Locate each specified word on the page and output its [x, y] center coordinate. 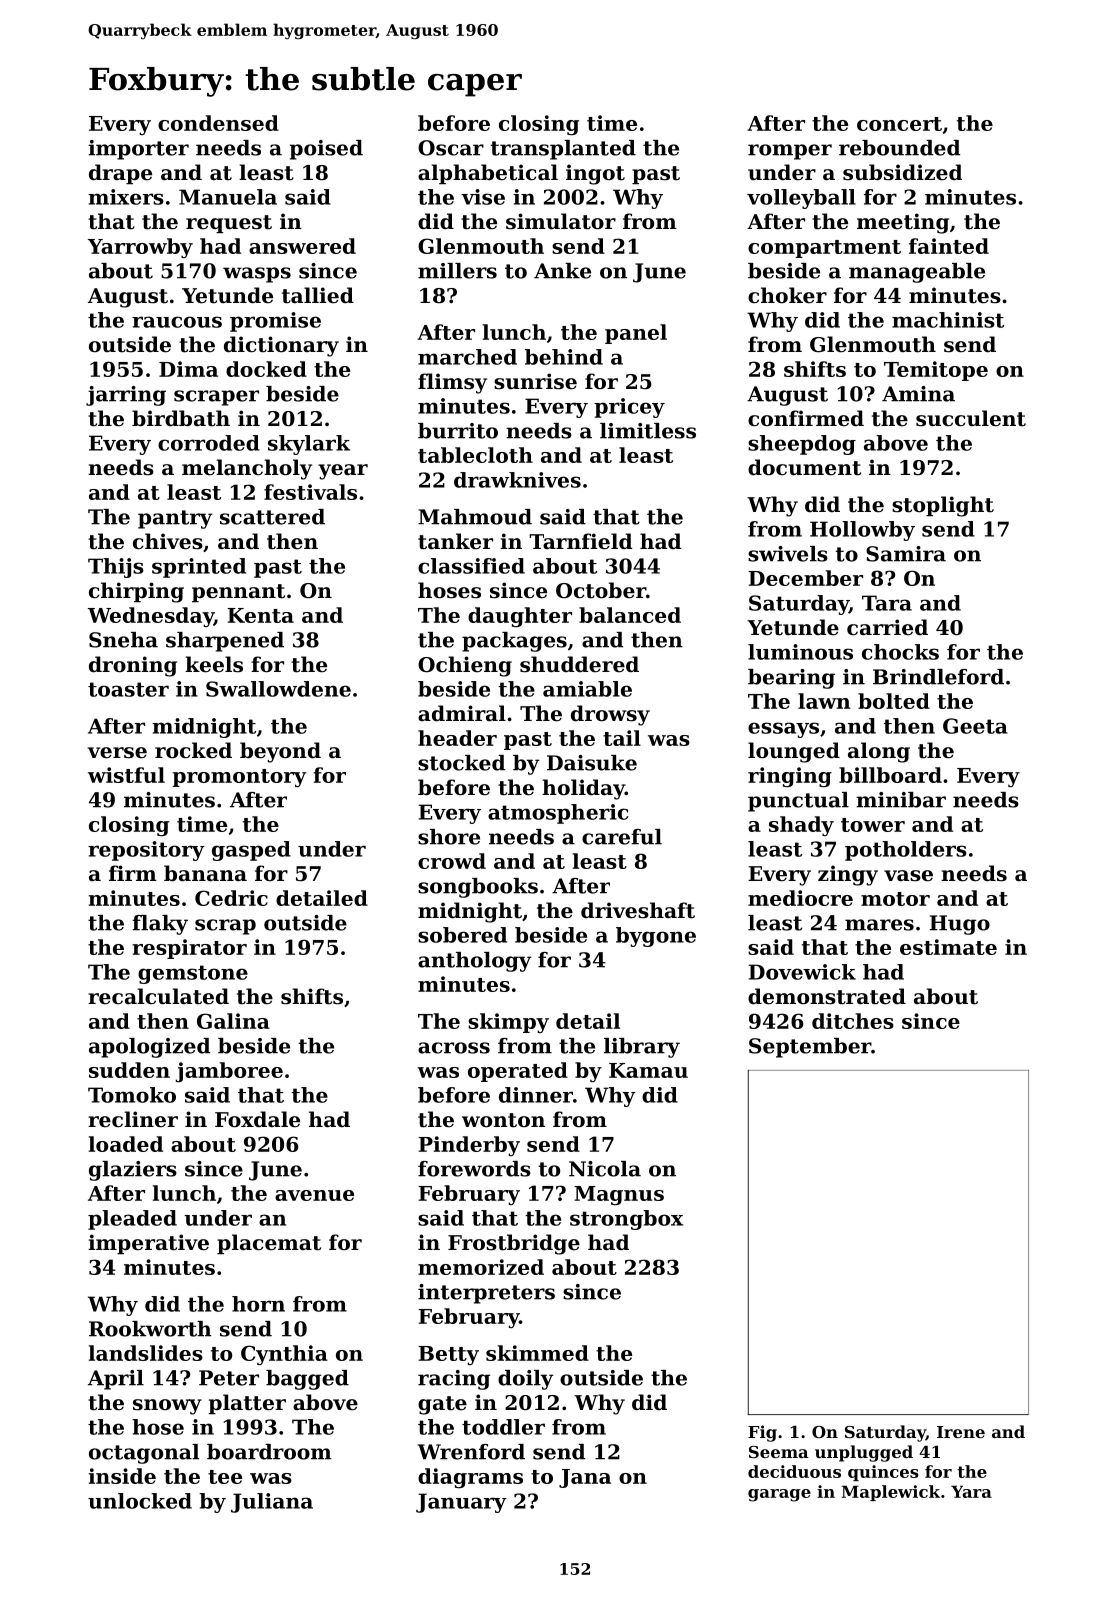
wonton [503, 1120]
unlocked [140, 1501]
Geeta [975, 726]
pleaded [132, 1220]
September [810, 1048]
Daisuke [592, 763]
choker [787, 295]
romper [790, 152]
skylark [309, 445]
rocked [193, 750]
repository [146, 851]
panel [636, 334]
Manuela [228, 197]
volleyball [801, 199]
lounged [794, 752]
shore [449, 837]
